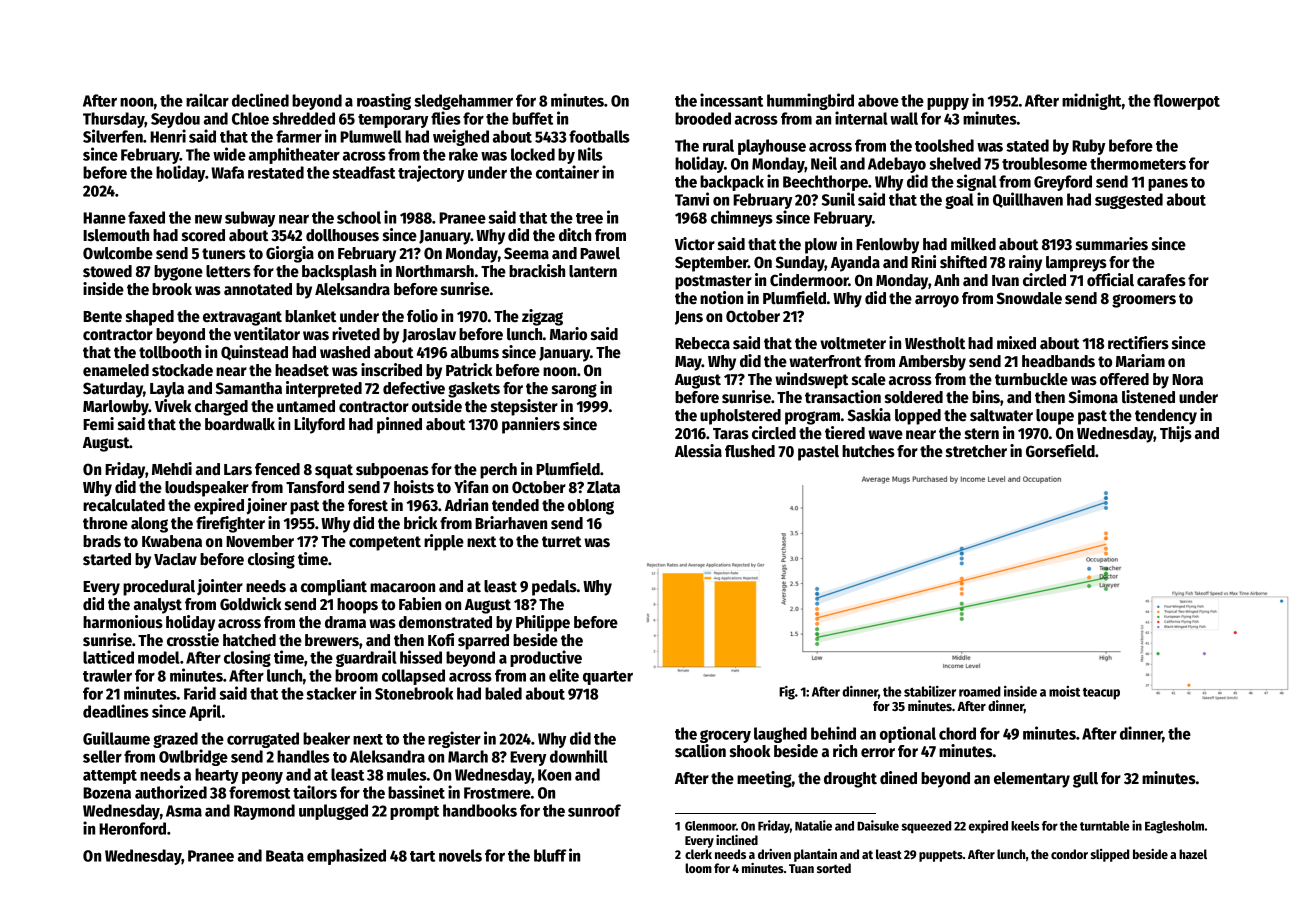  What do you see at coordinates (1032, 780) in the image?
I see `elementary` at bounding box center [1032, 780].
